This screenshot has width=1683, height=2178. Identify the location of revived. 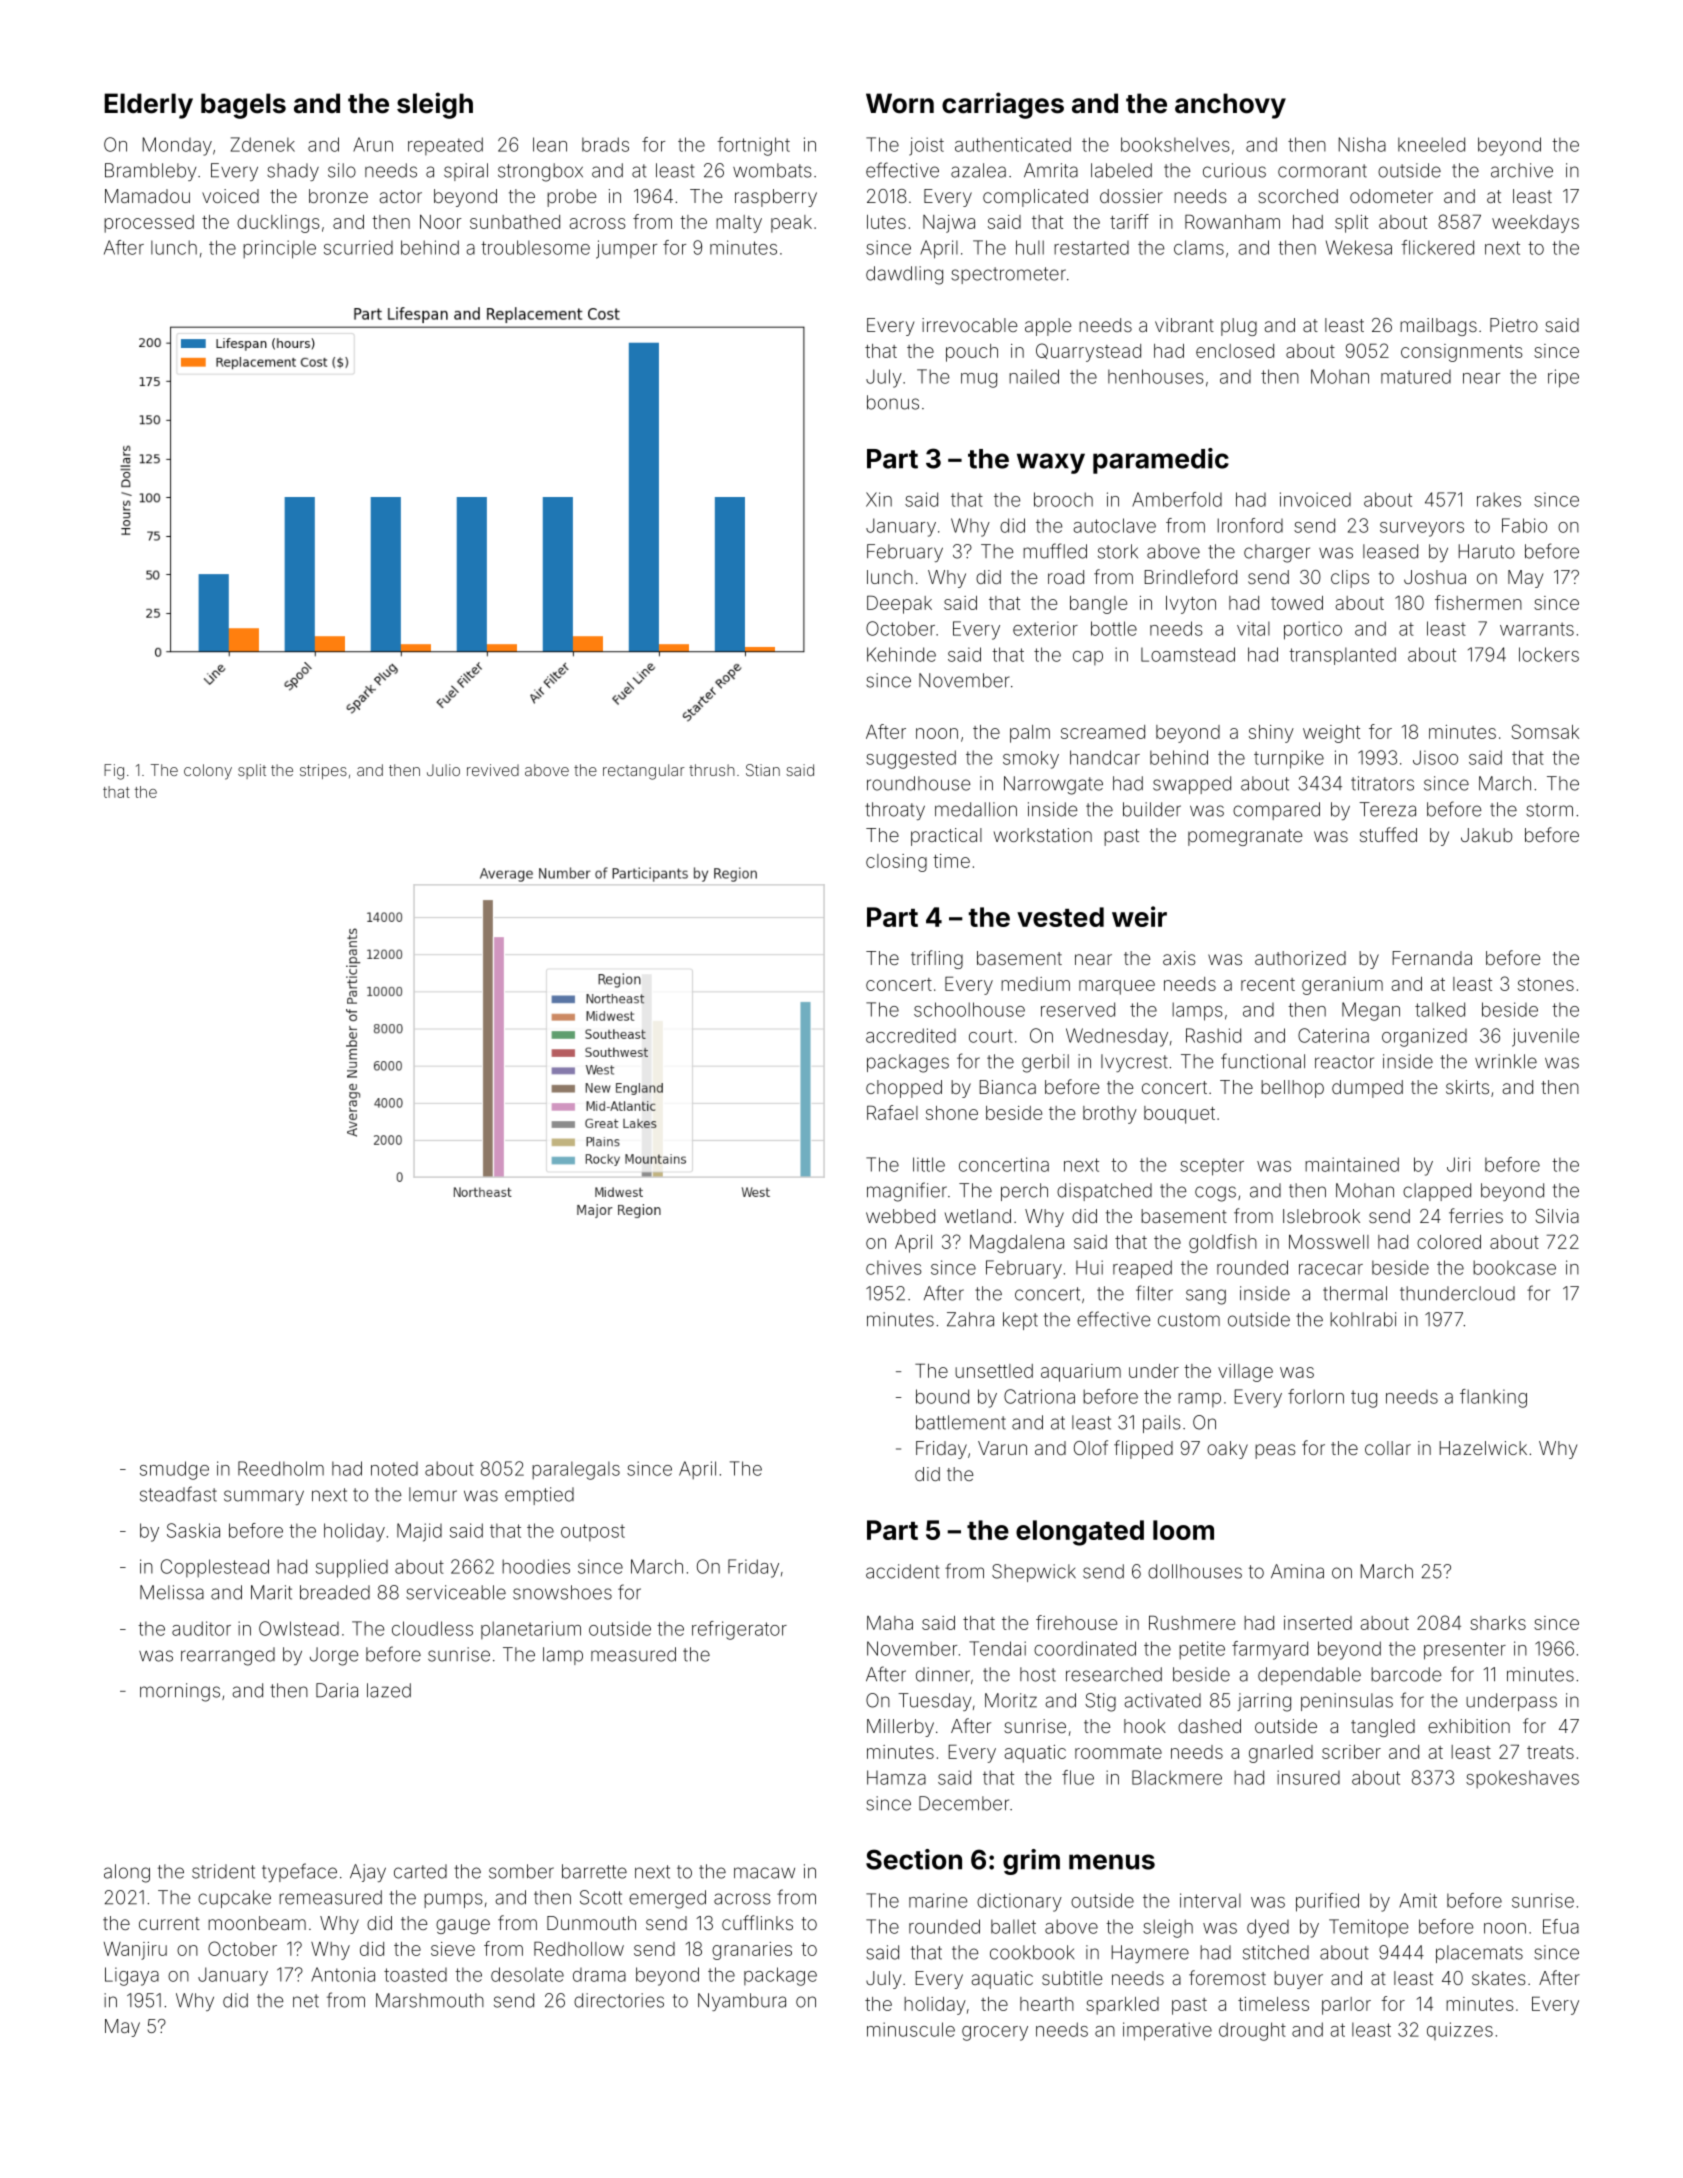
(493, 770).
